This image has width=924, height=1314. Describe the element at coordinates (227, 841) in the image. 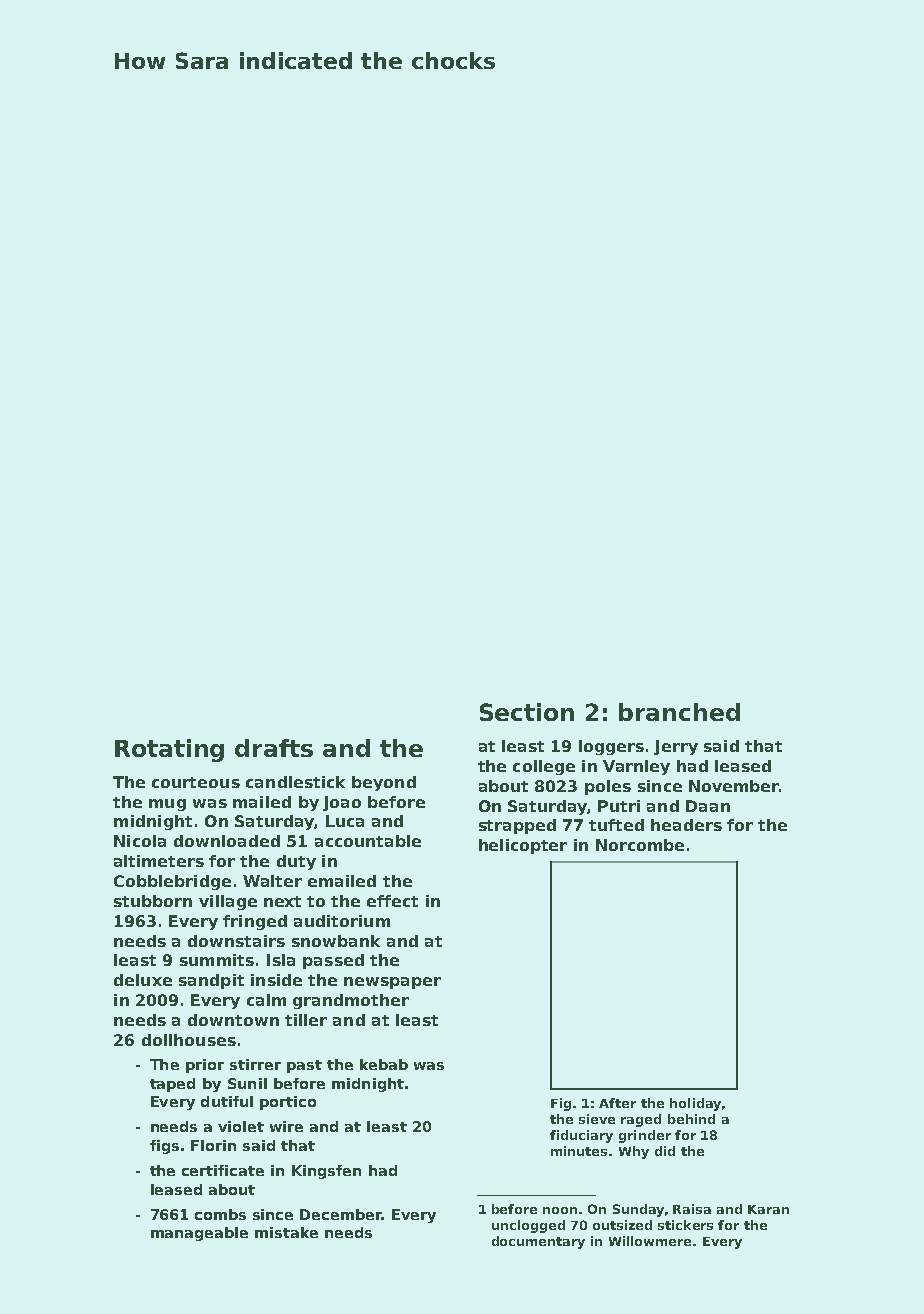

I see `downloaded` at that location.
